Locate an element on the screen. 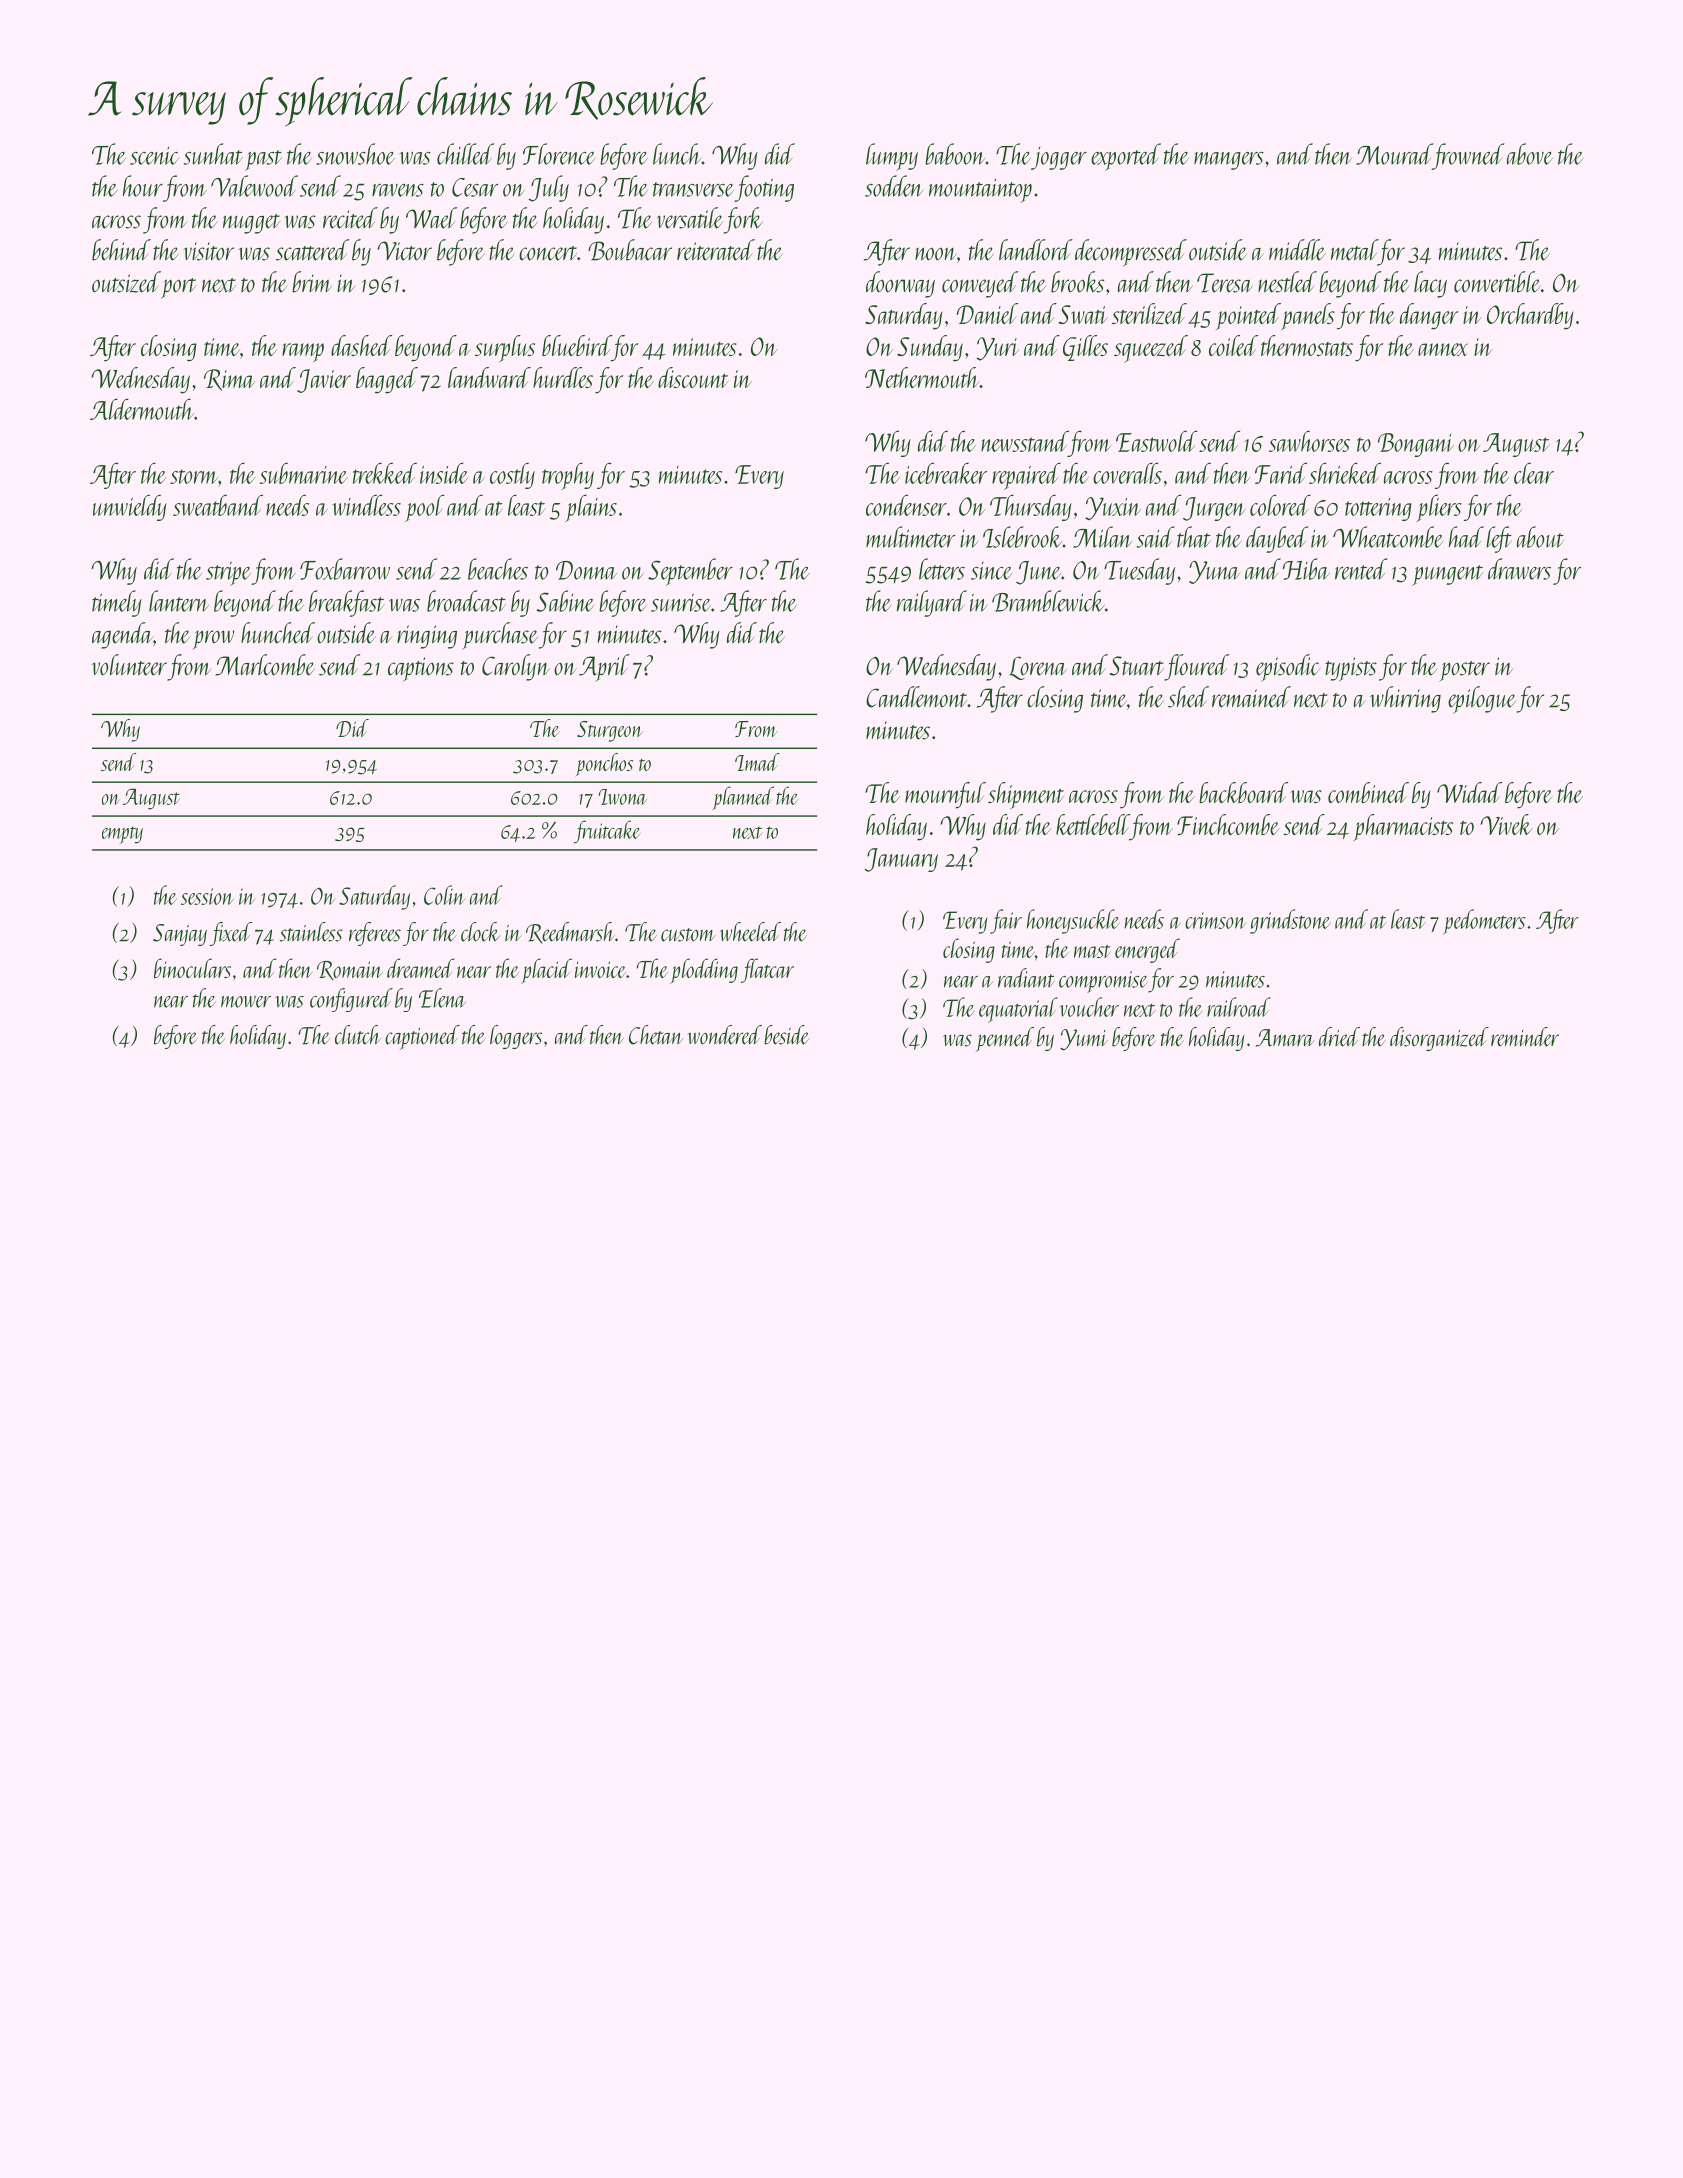 Image resolution: width=1683 pixels, height=2178 pixels. January is located at coordinates (901, 860).
